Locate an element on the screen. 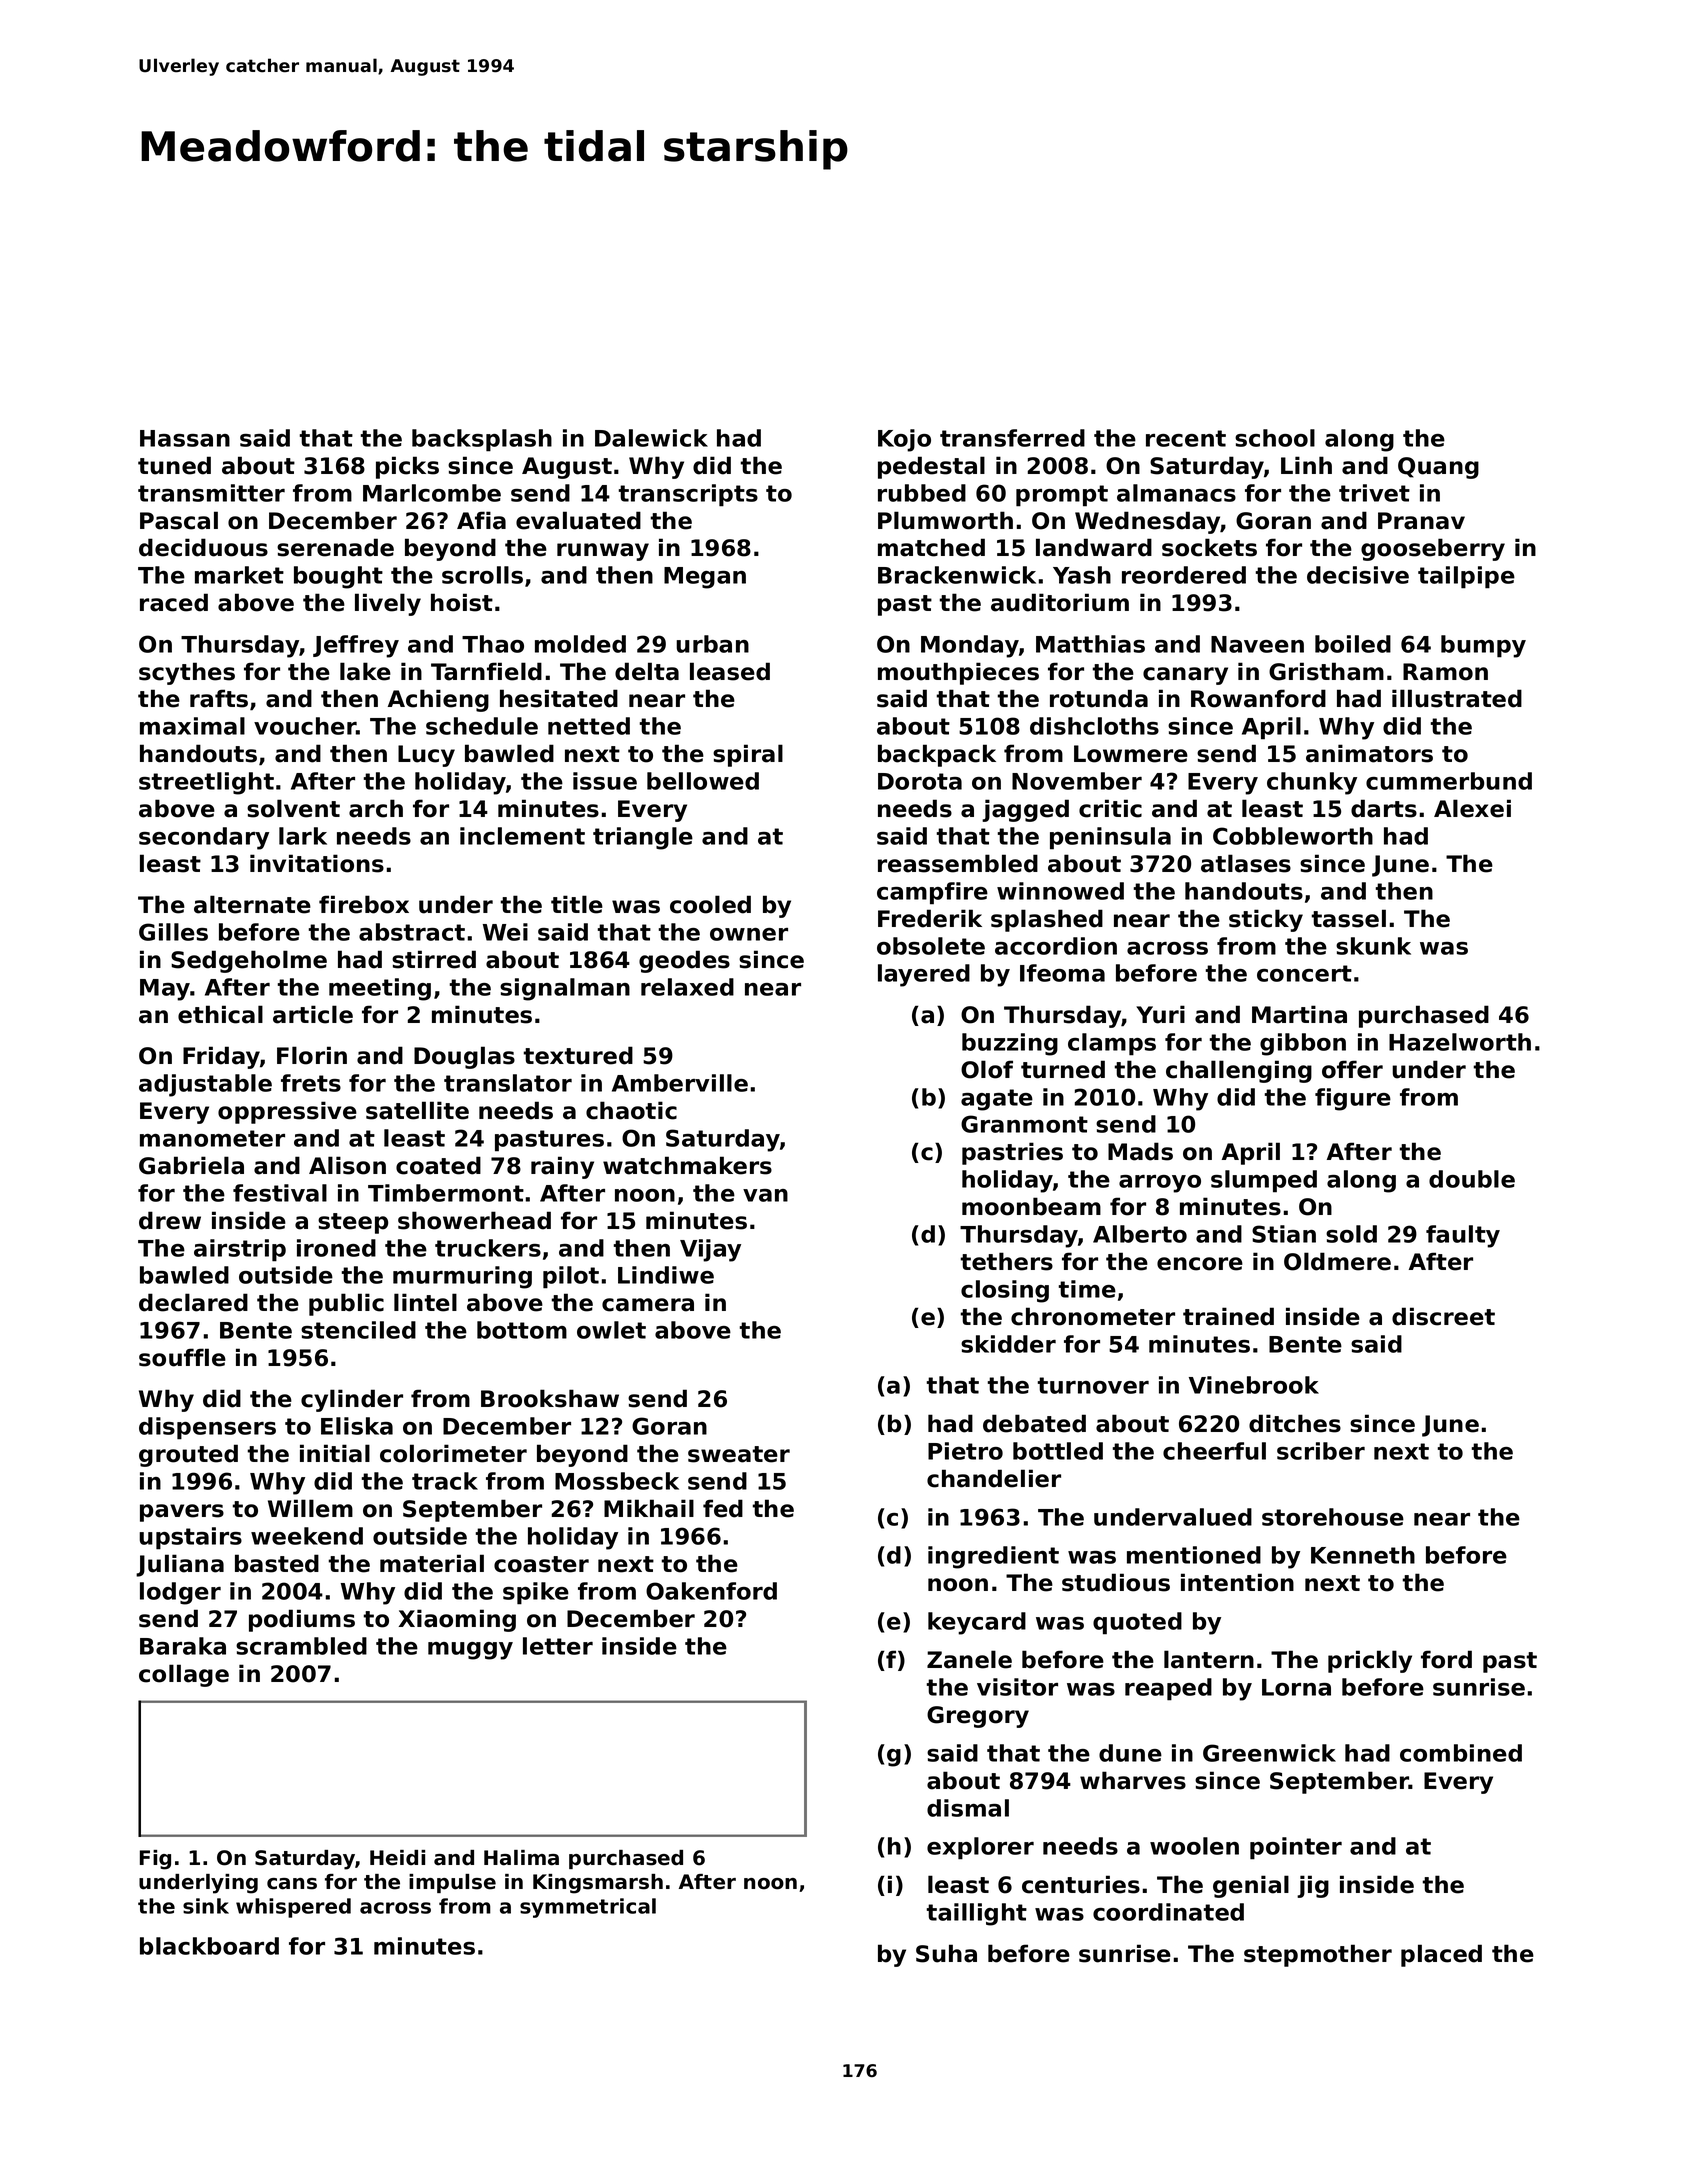 This screenshot has width=1683, height=2178. festival is located at coordinates (280, 1193).
